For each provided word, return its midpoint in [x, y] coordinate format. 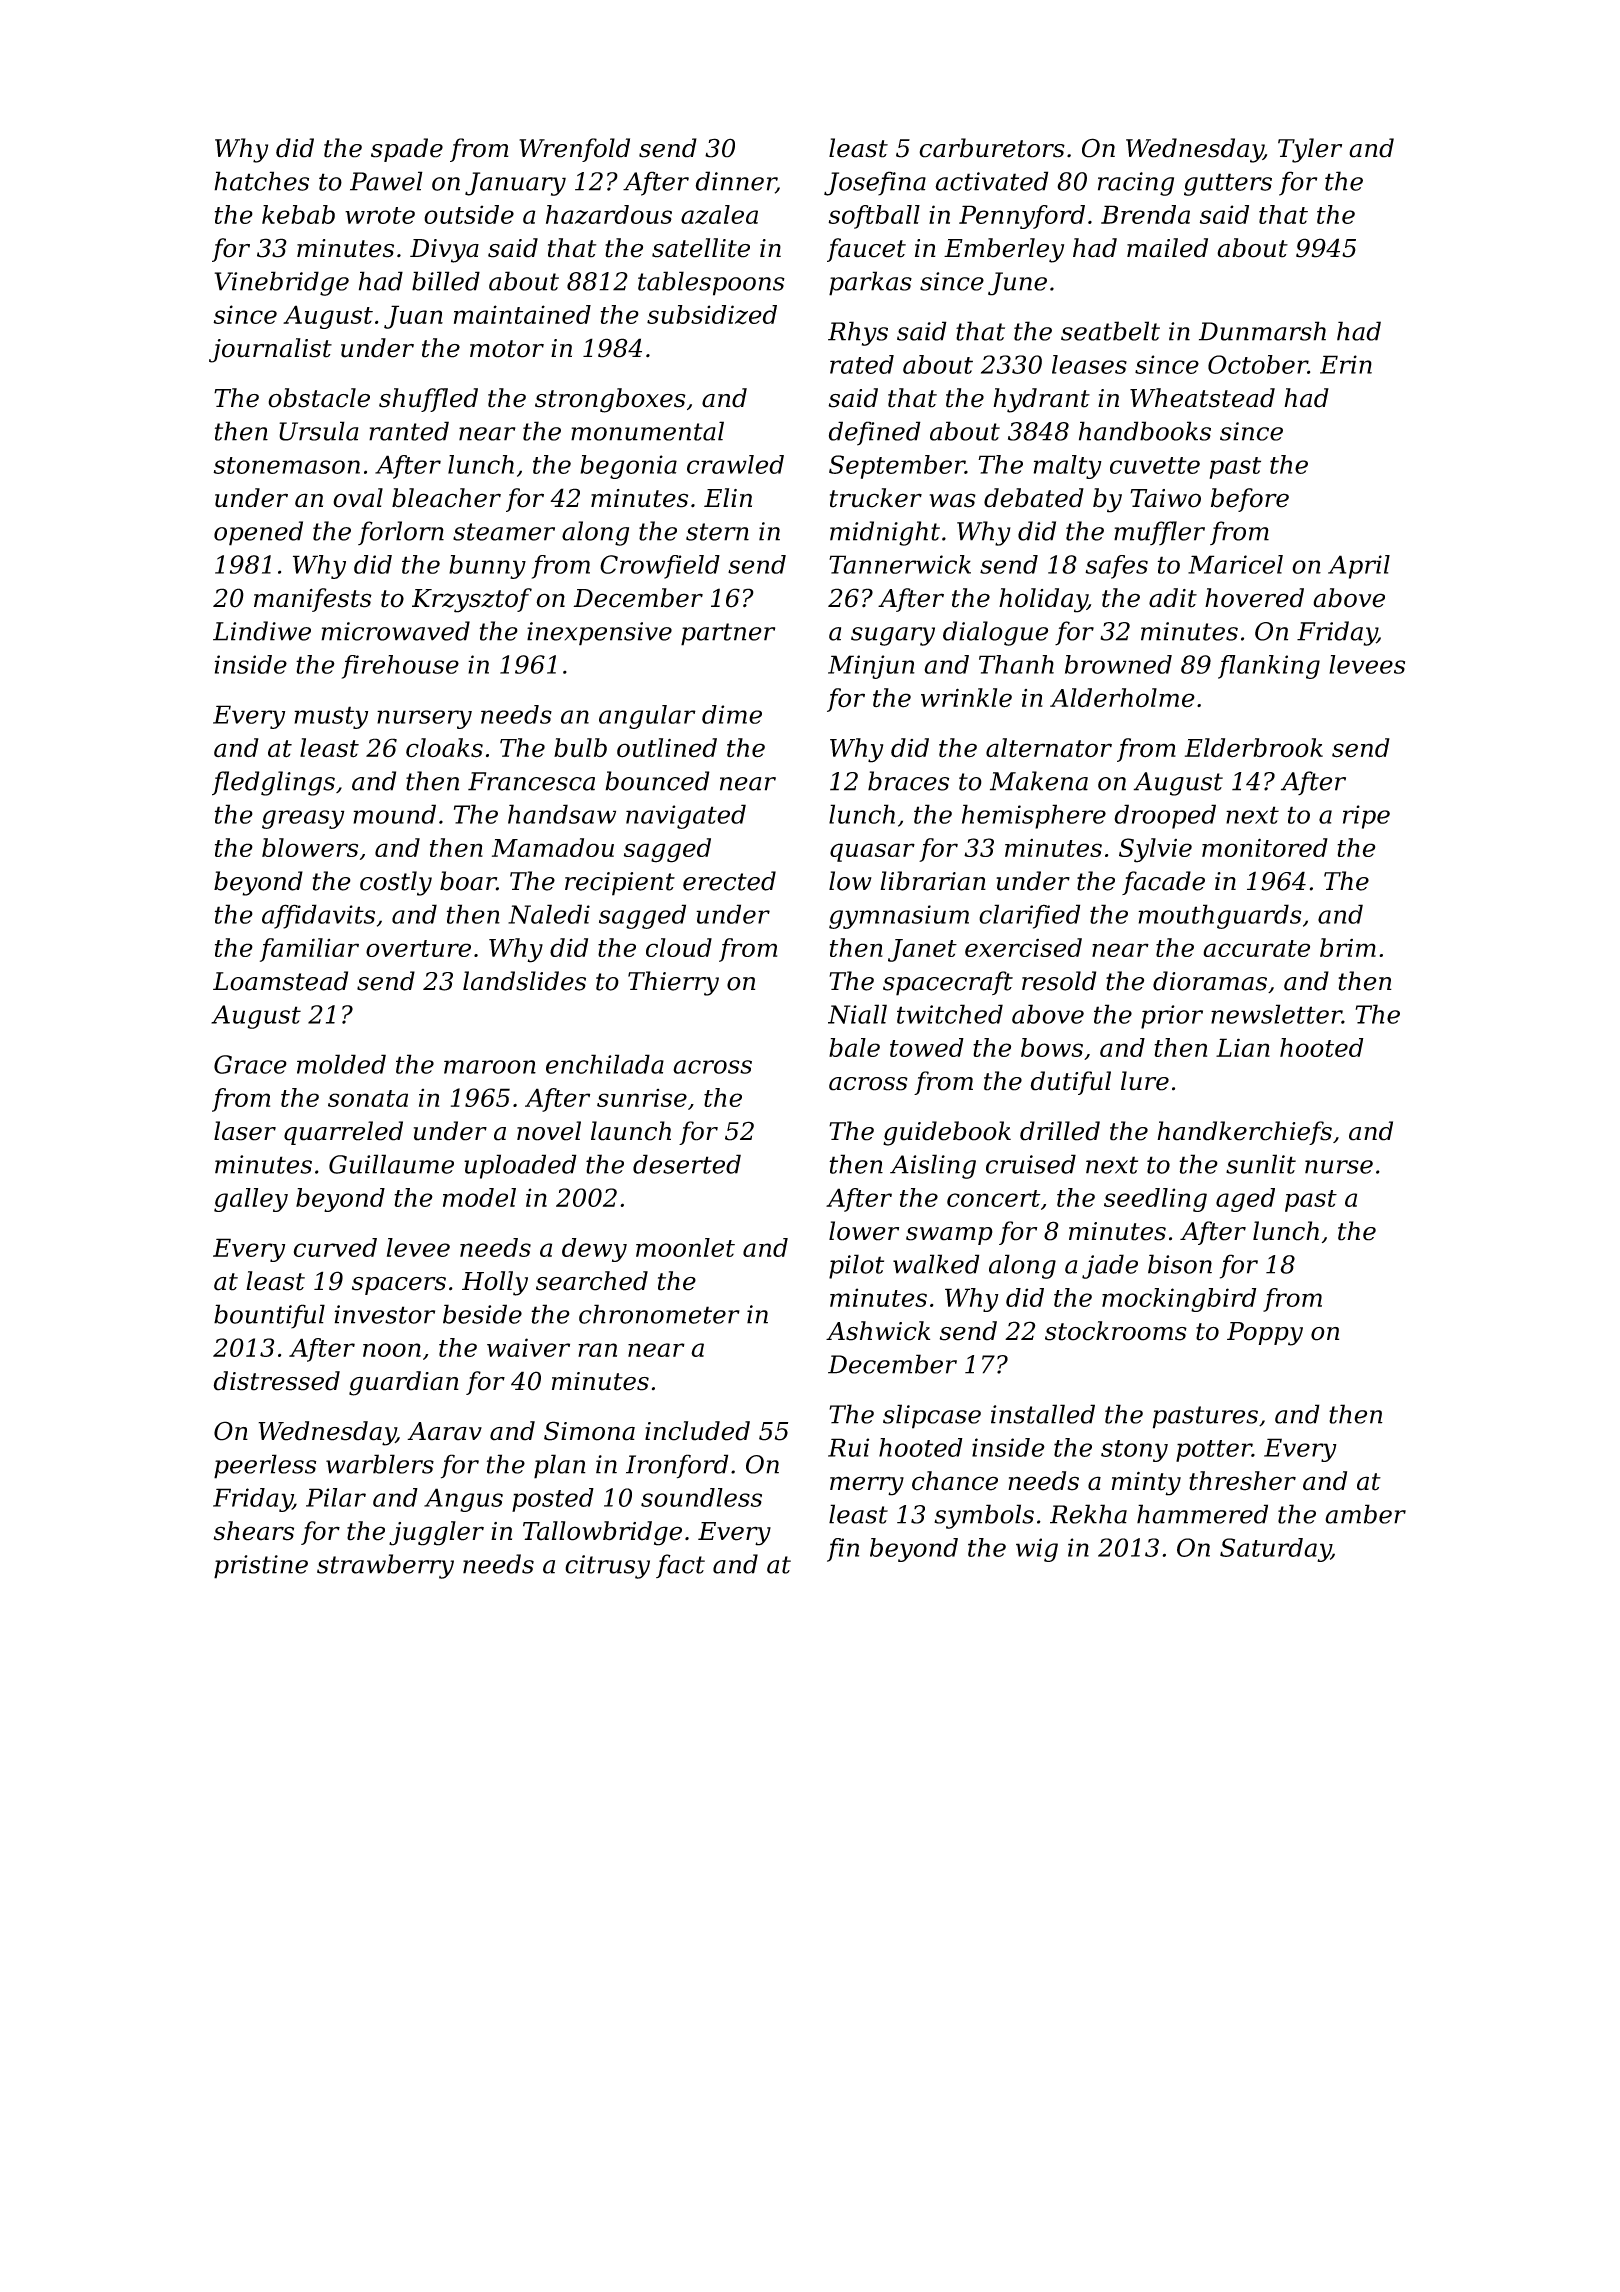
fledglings [273, 783]
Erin [1346, 364]
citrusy [607, 1567]
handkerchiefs [1244, 1133]
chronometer [659, 1314]
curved [335, 1247]
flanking [1269, 667]
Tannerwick [900, 564]
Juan [413, 317]
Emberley [1004, 250]
